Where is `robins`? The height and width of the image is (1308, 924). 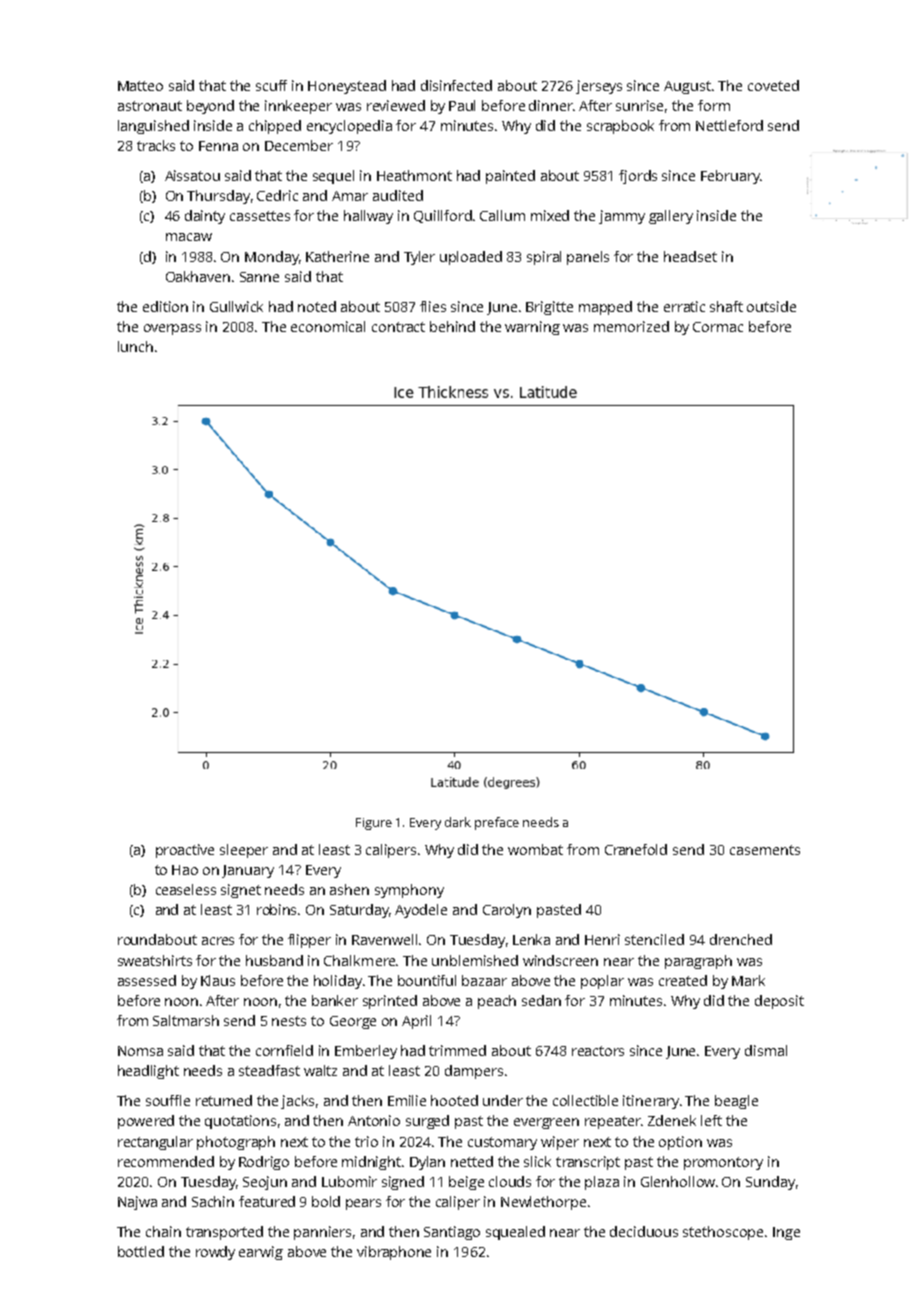
robins is located at coordinates (276, 909).
